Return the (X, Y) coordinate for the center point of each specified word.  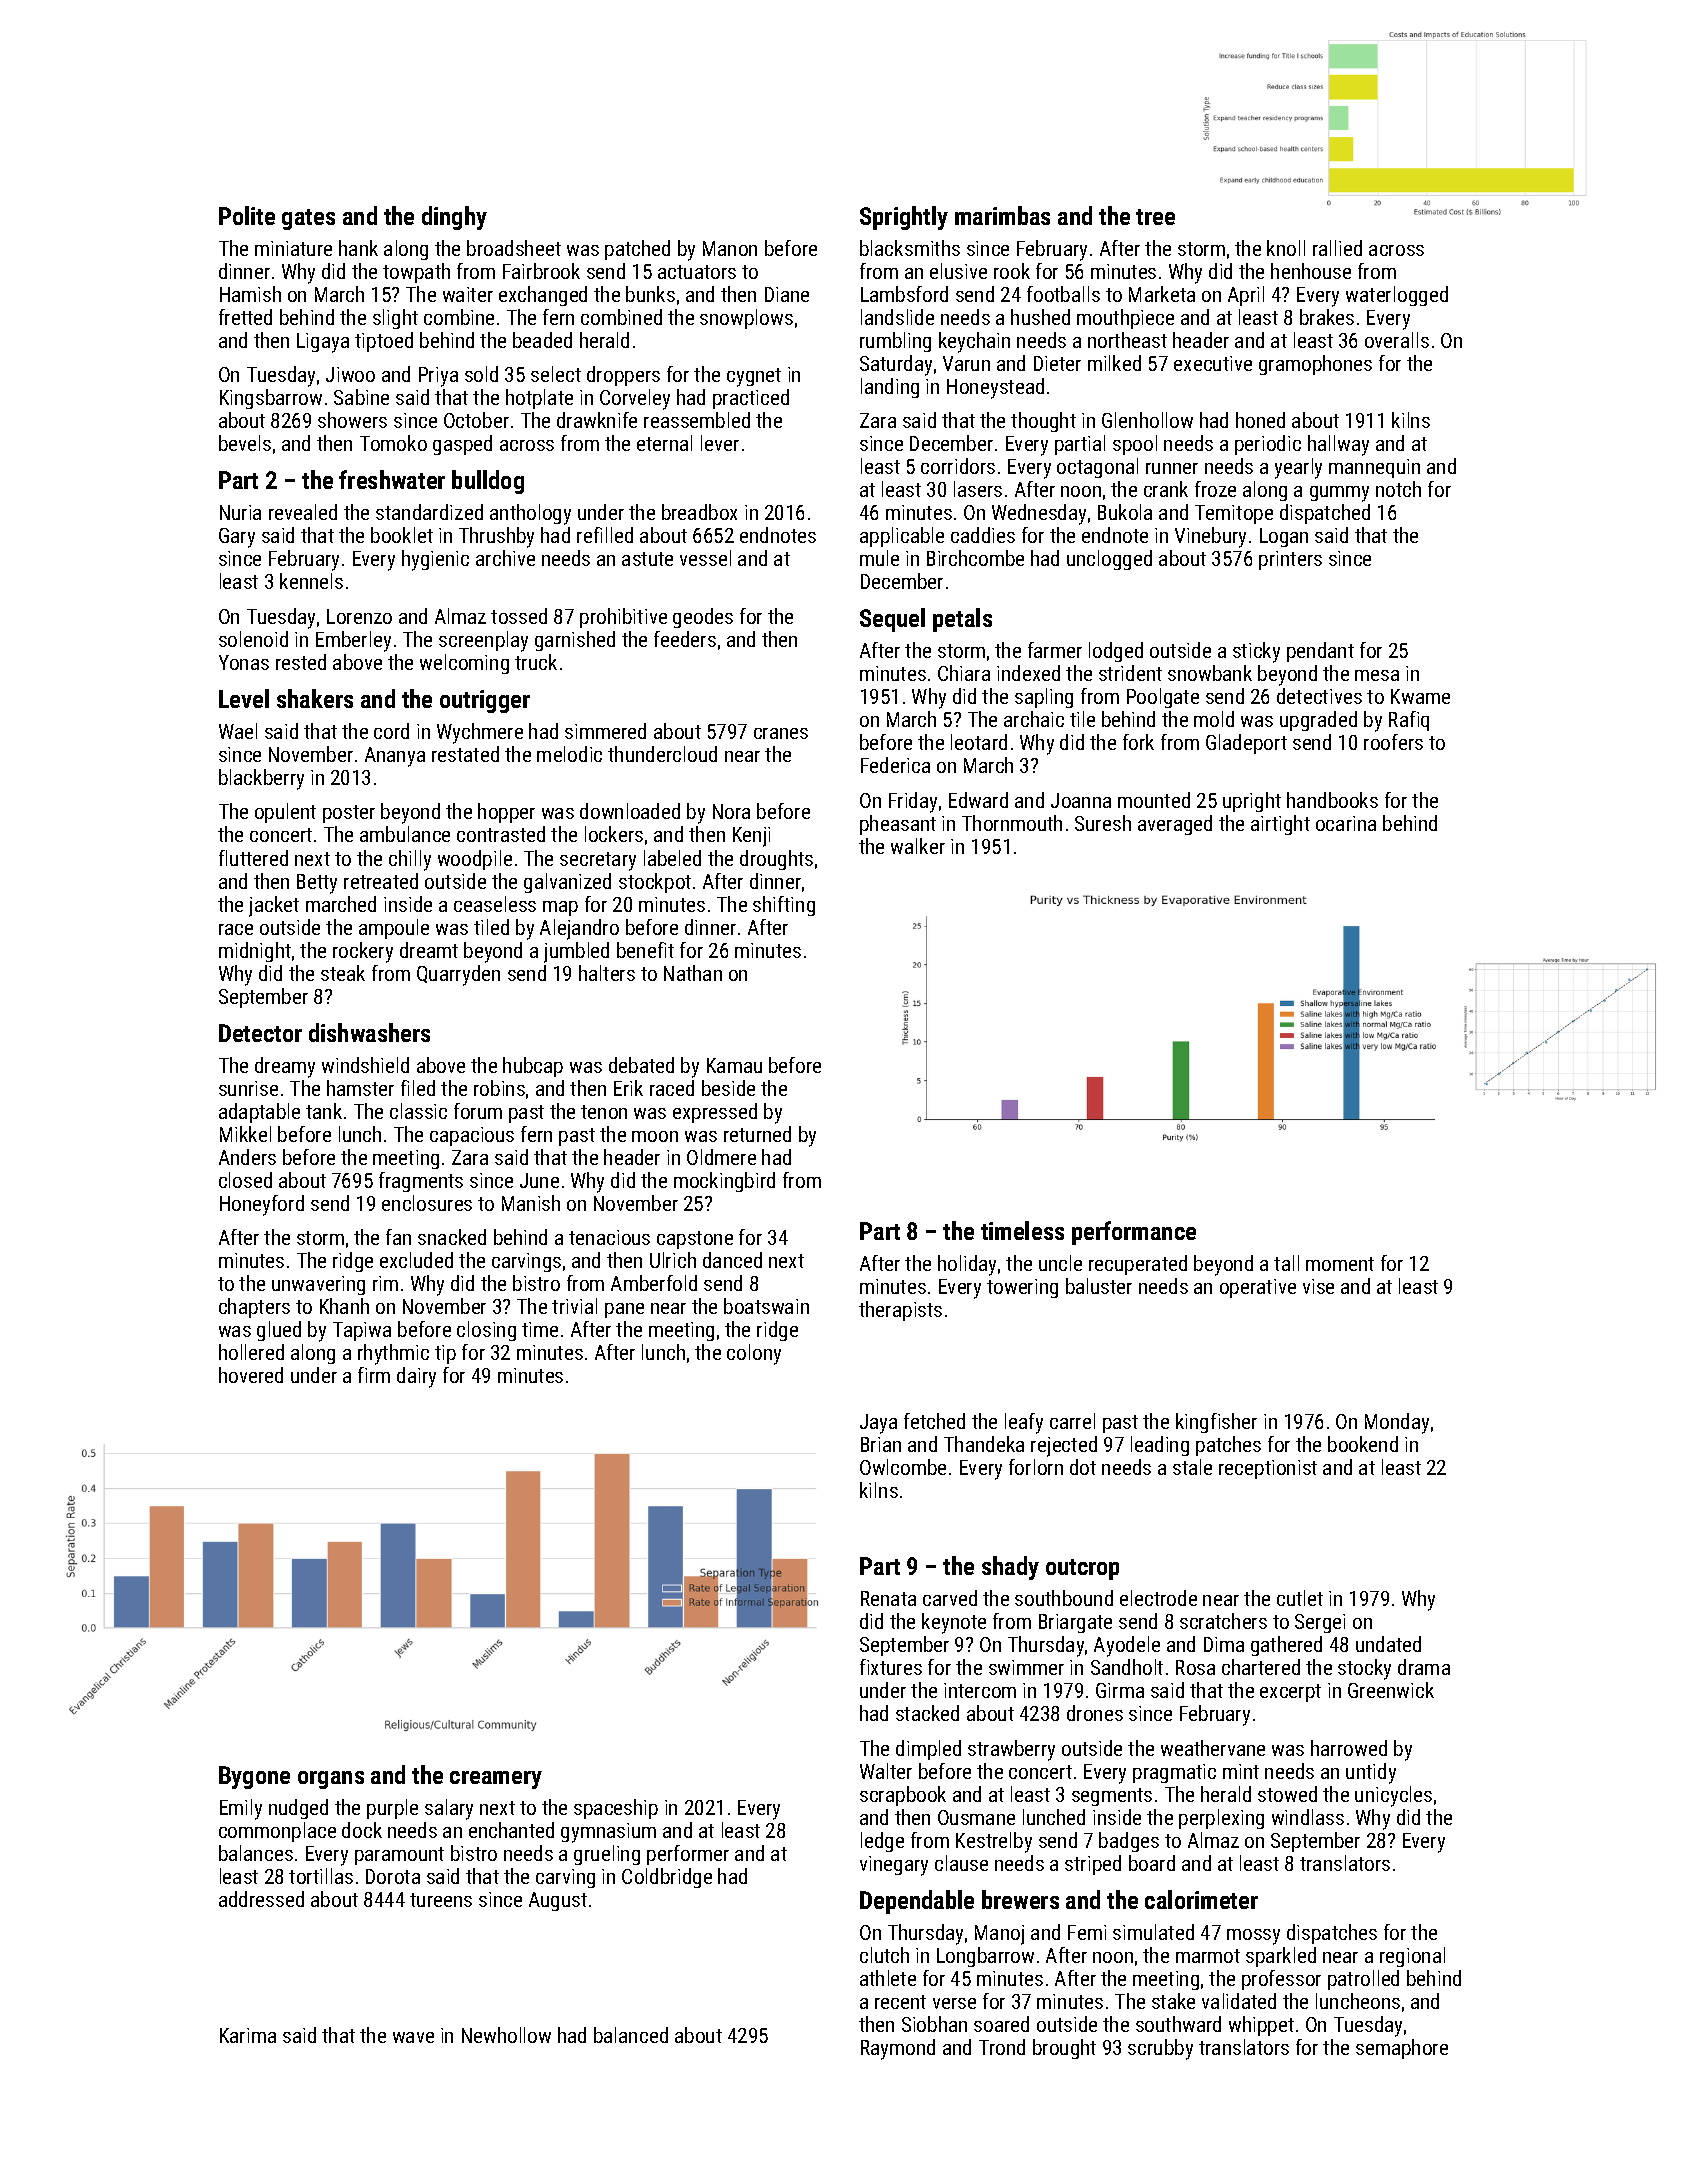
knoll (1286, 248)
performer (688, 1855)
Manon (730, 248)
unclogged (1109, 560)
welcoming (464, 664)
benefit (645, 950)
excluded (416, 1260)
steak (343, 973)
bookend (1363, 1444)
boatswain (766, 1306)
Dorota (393, 1876)
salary (449, 1809)
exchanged (543, 296)
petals (962, 620)
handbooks (1332, 800)
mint (1241, 1771)
